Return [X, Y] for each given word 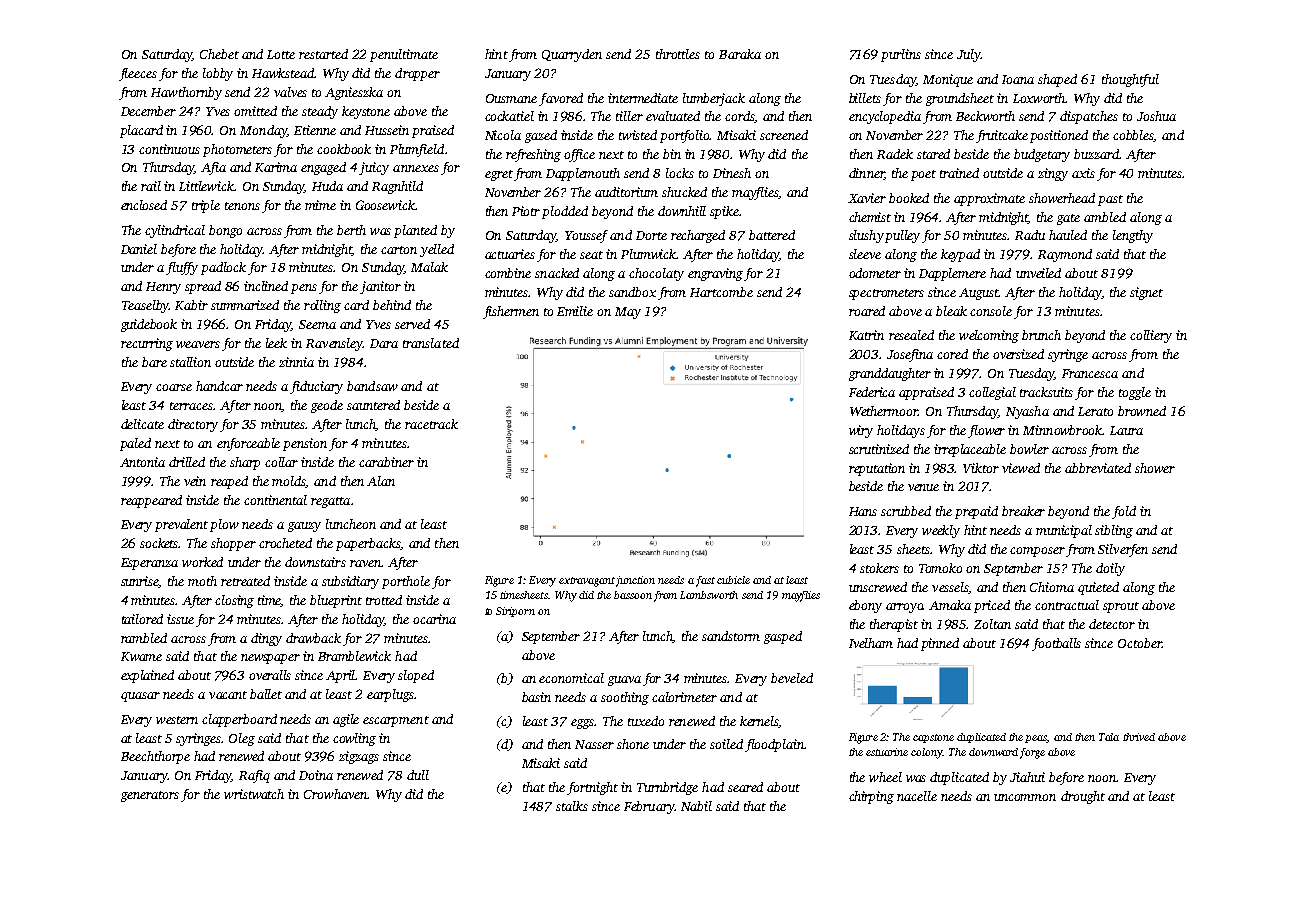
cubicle [733, 580]
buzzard [1096, 154]
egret [499, 175]
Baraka [740, 54]
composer [1037, 552]
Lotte [281, 54]
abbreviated [1098, 468]
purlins [901, 55]
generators [150, 796]
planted [415, 231]
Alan [381, 481]
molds [289, 482]
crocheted [285, 543]
